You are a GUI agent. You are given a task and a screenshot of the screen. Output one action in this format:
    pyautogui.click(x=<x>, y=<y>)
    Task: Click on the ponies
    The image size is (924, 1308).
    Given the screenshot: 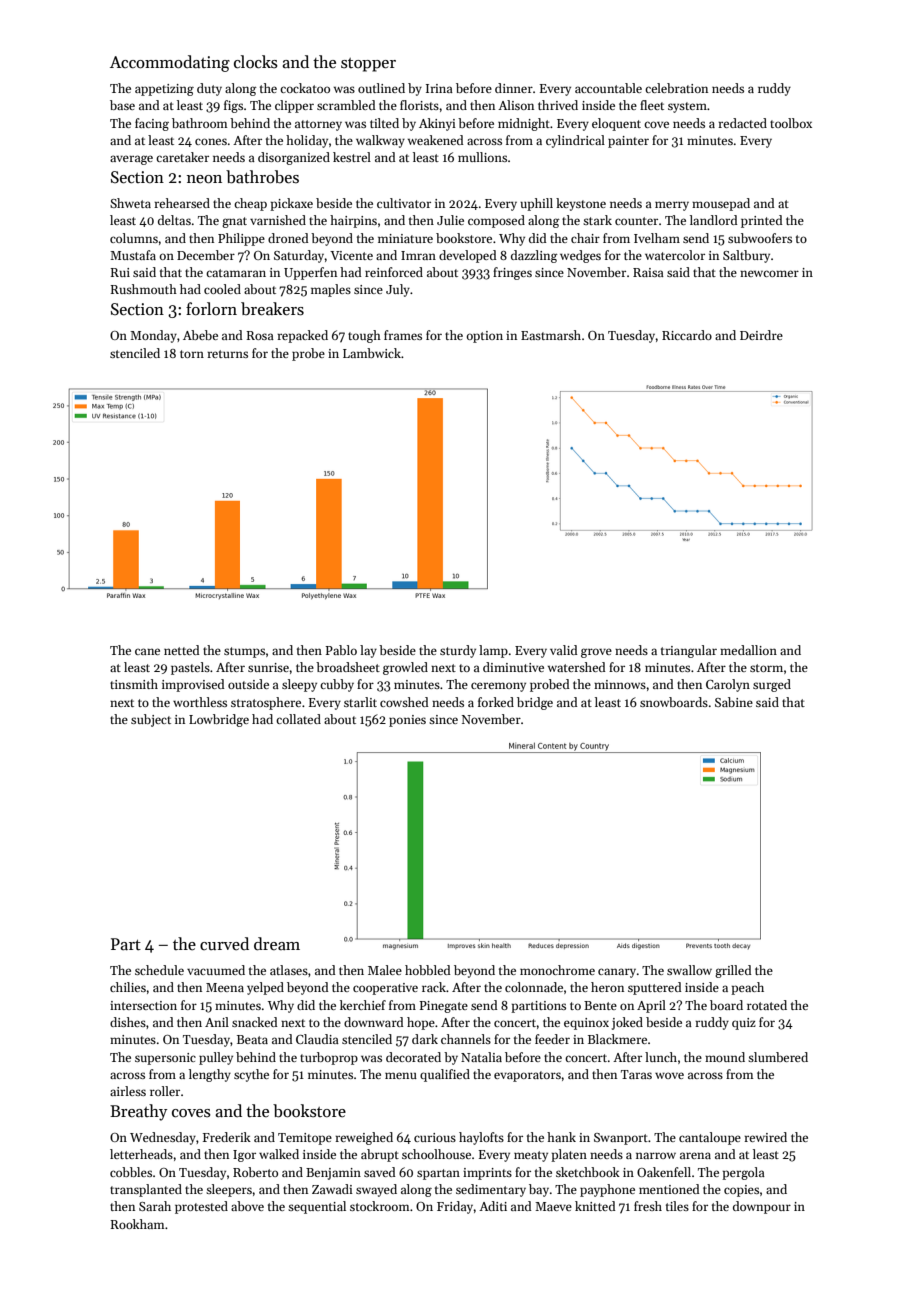 What is the action you would take?
    pyautogui.click(x=407, y=721)
